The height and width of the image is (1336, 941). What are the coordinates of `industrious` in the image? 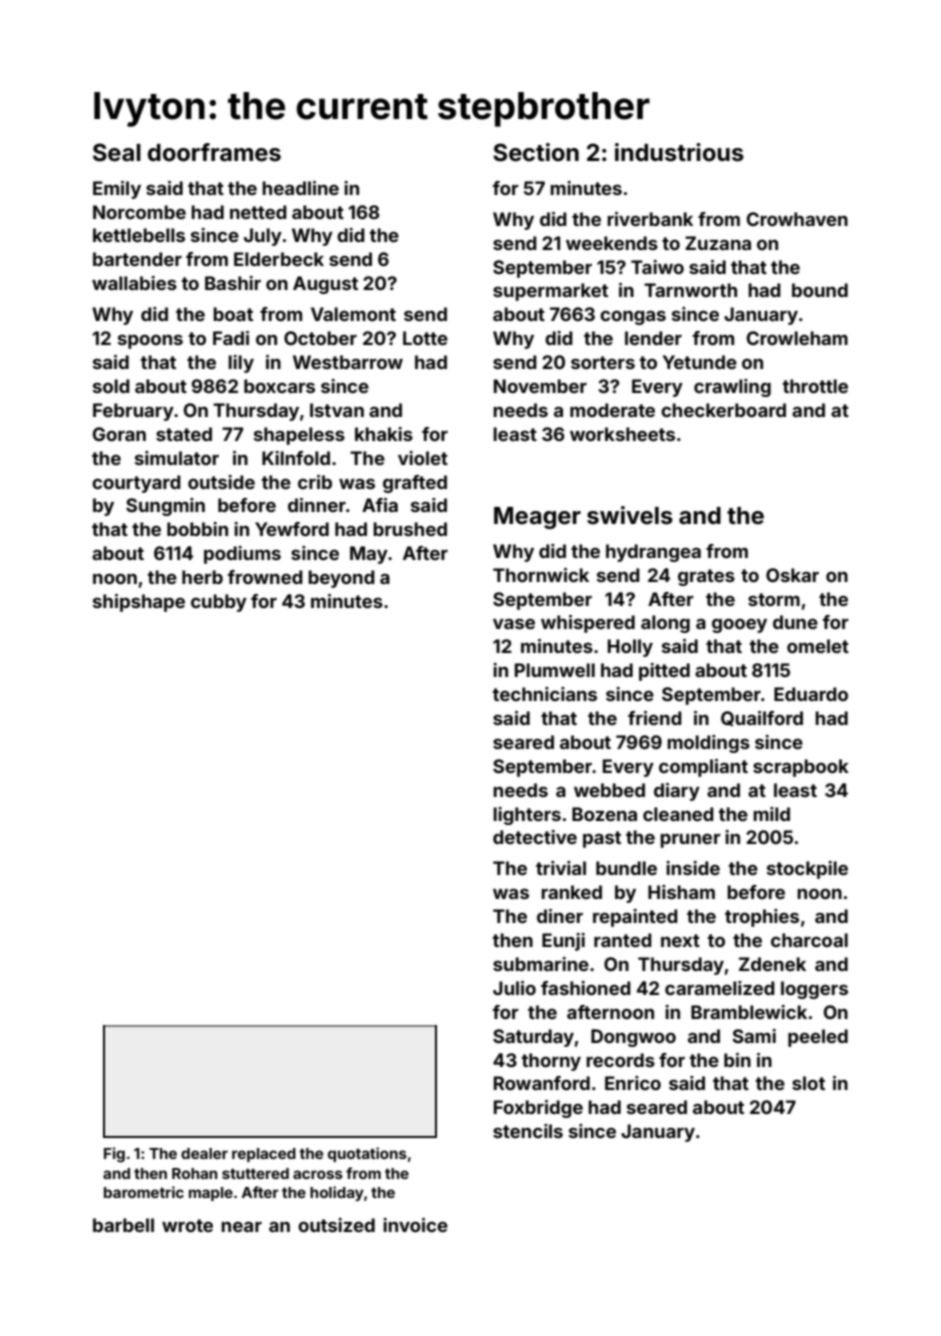 It's located at (679, 152).
